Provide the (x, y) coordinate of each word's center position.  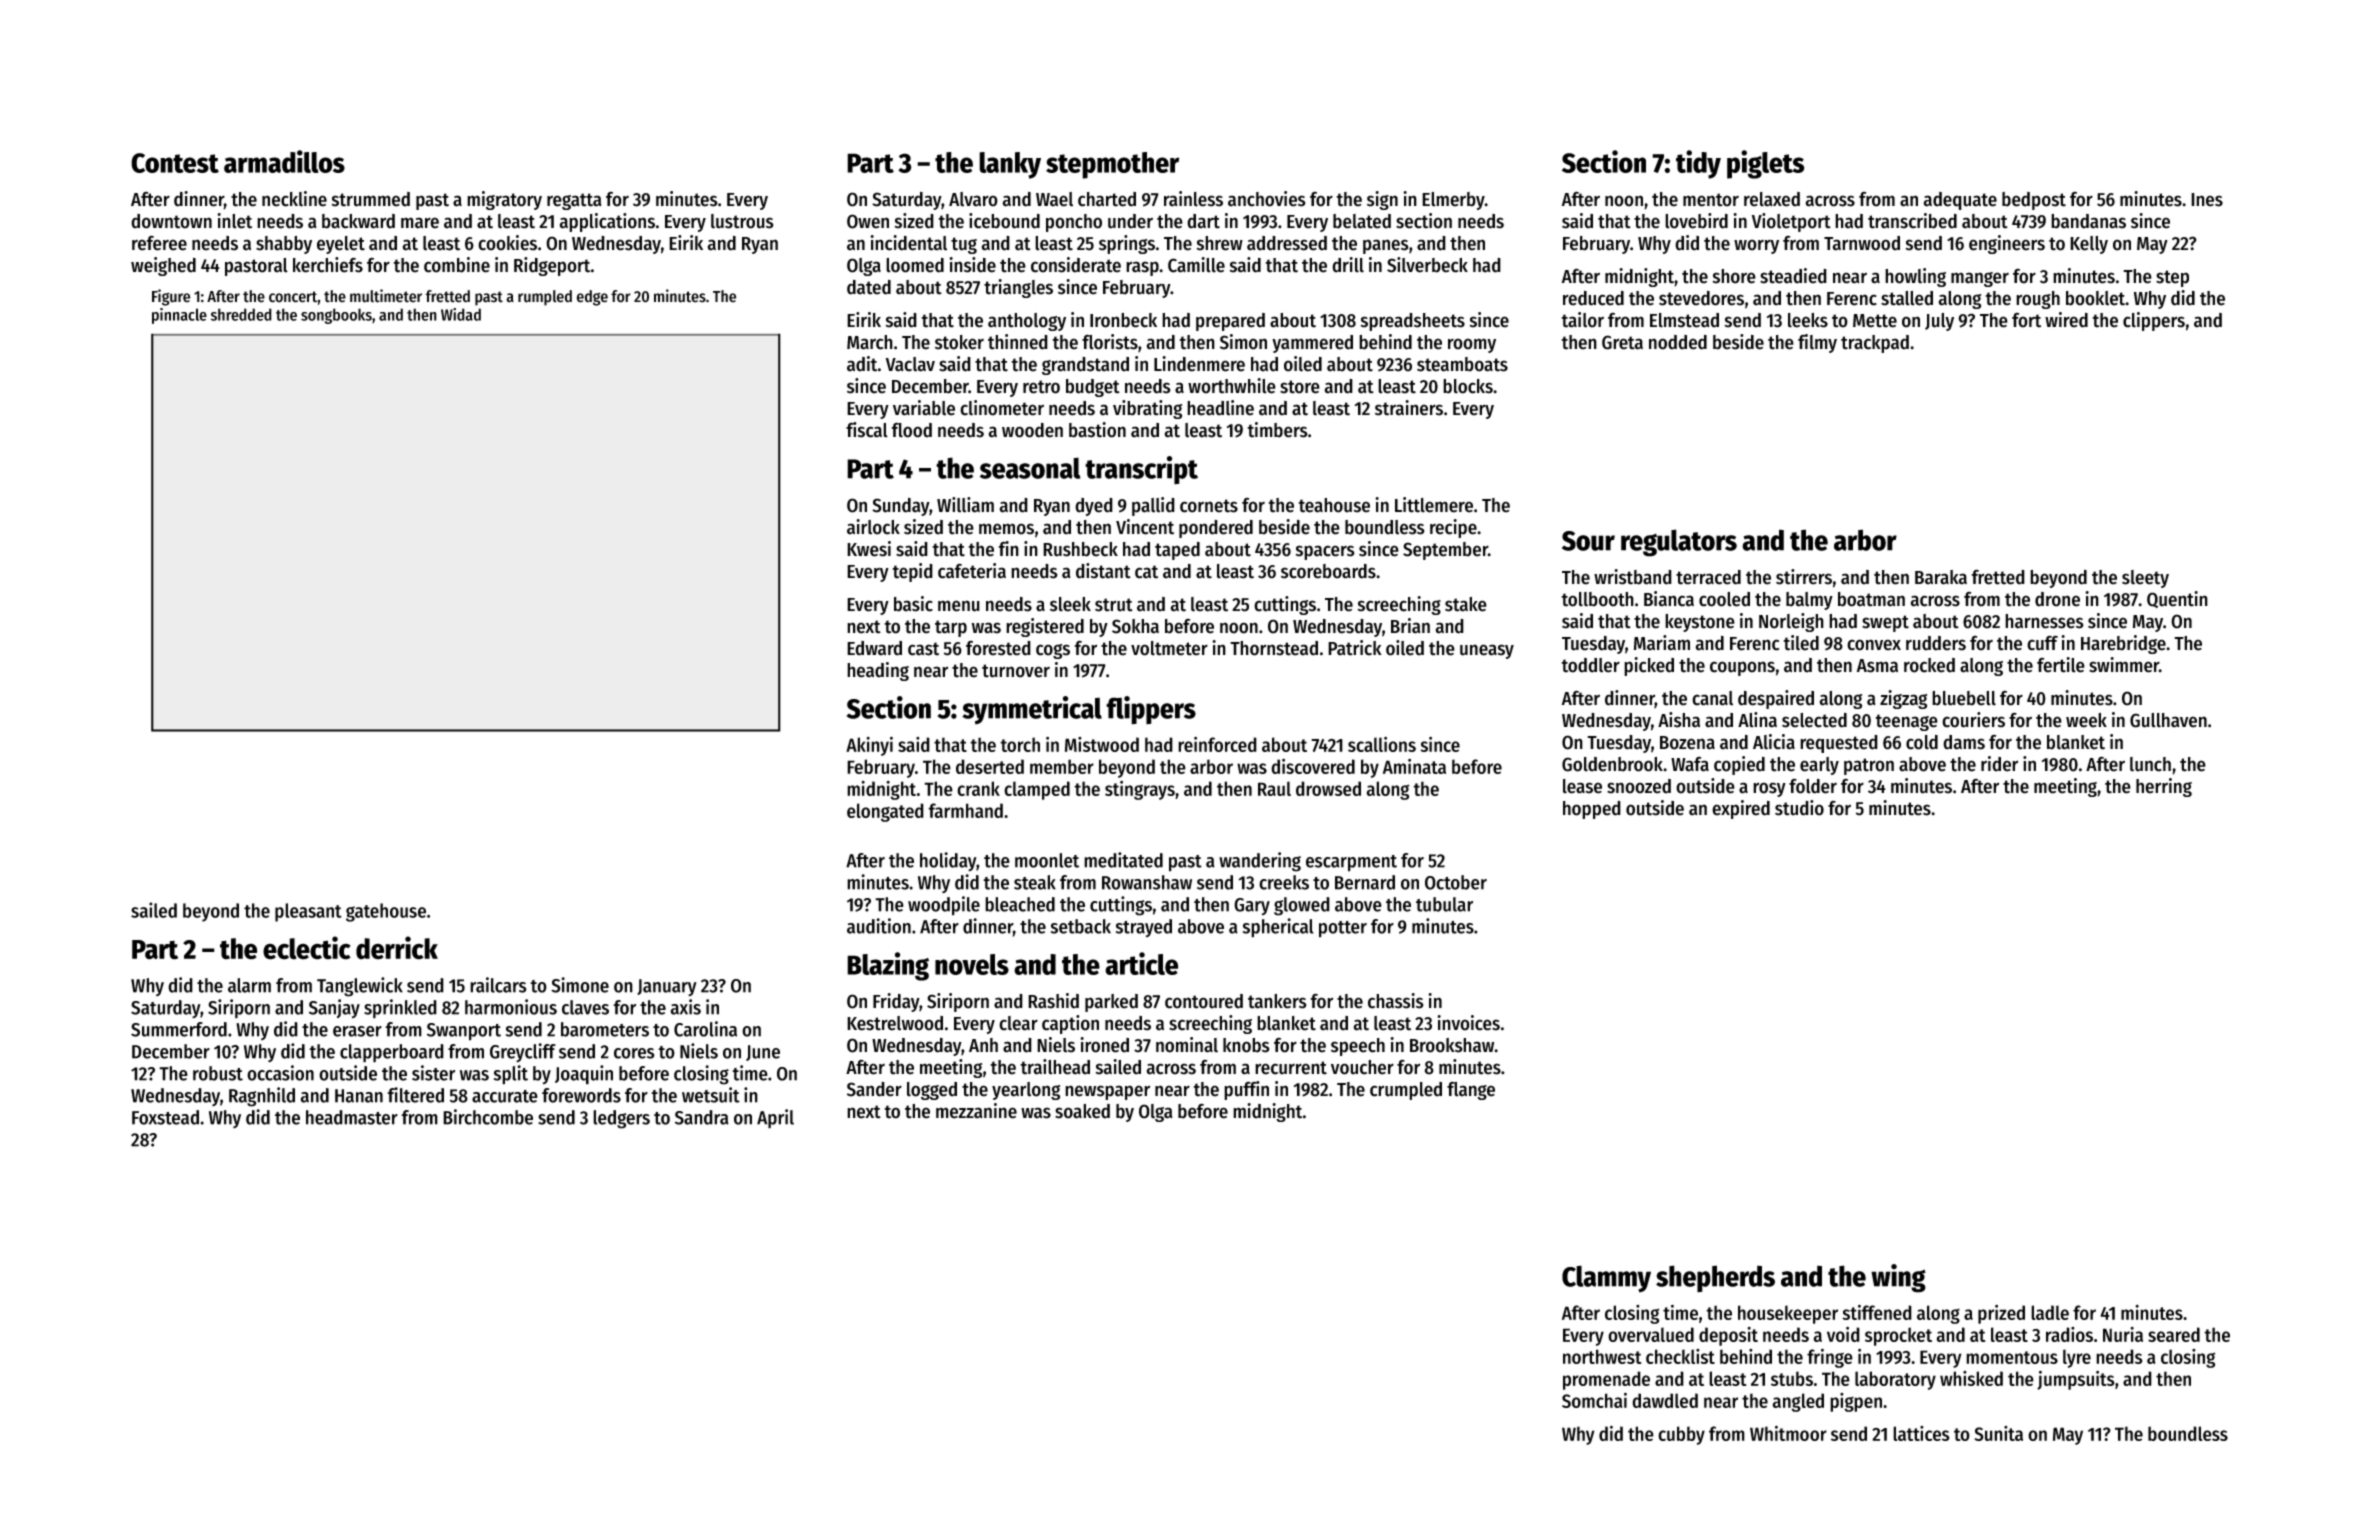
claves (585, 1007)
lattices (1921, 1433)
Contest (175, 163)
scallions (1382, 744)
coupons (1742, 668)
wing (1898, 1278)
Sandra (702, 1117)
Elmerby (1453, 201)
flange (1471, 1090)
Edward (874, 648)
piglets (1765, 164)
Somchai (1594, 1400)
